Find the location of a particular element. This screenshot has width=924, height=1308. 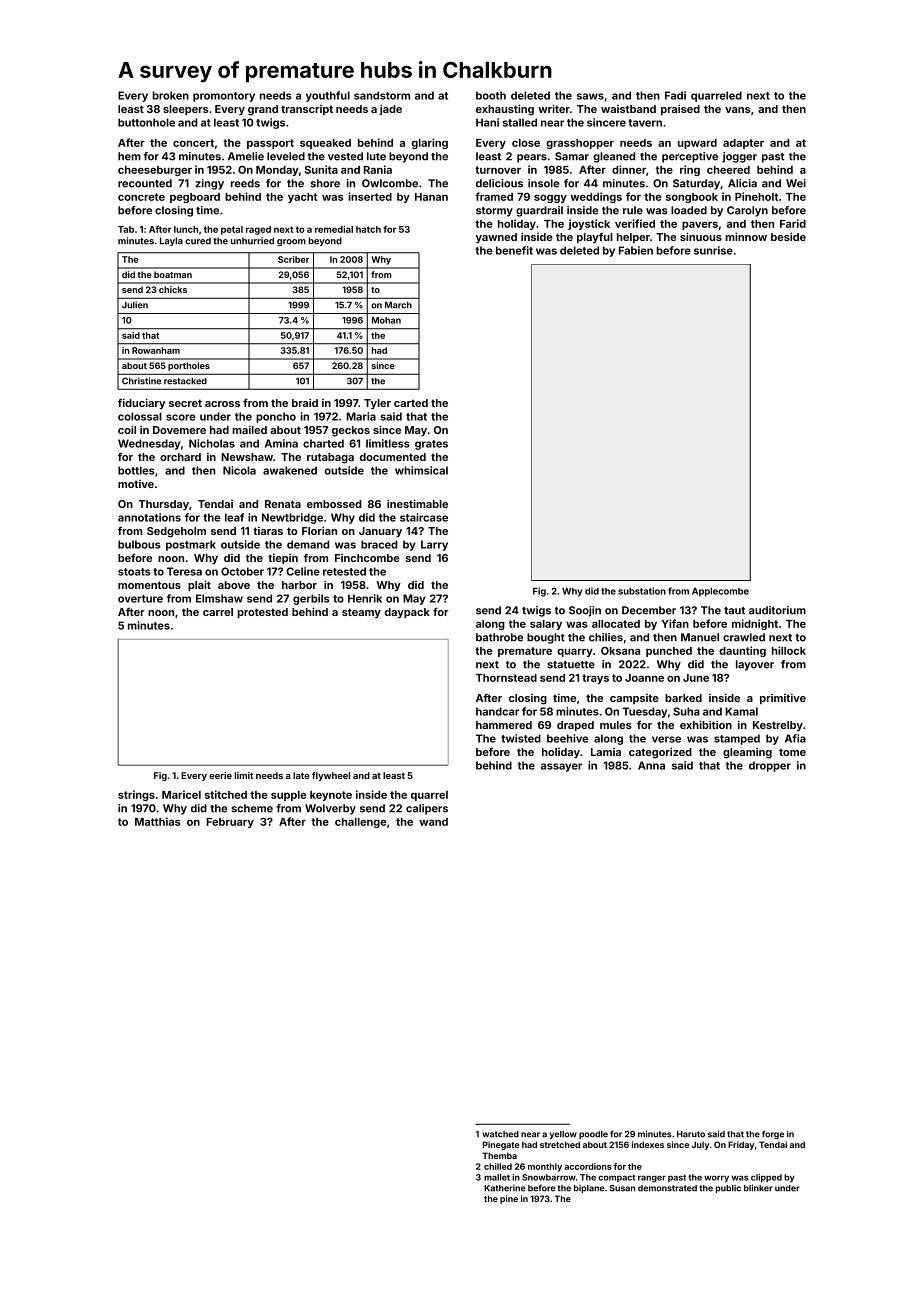

whimsical is located at coordinates (421, 470).
